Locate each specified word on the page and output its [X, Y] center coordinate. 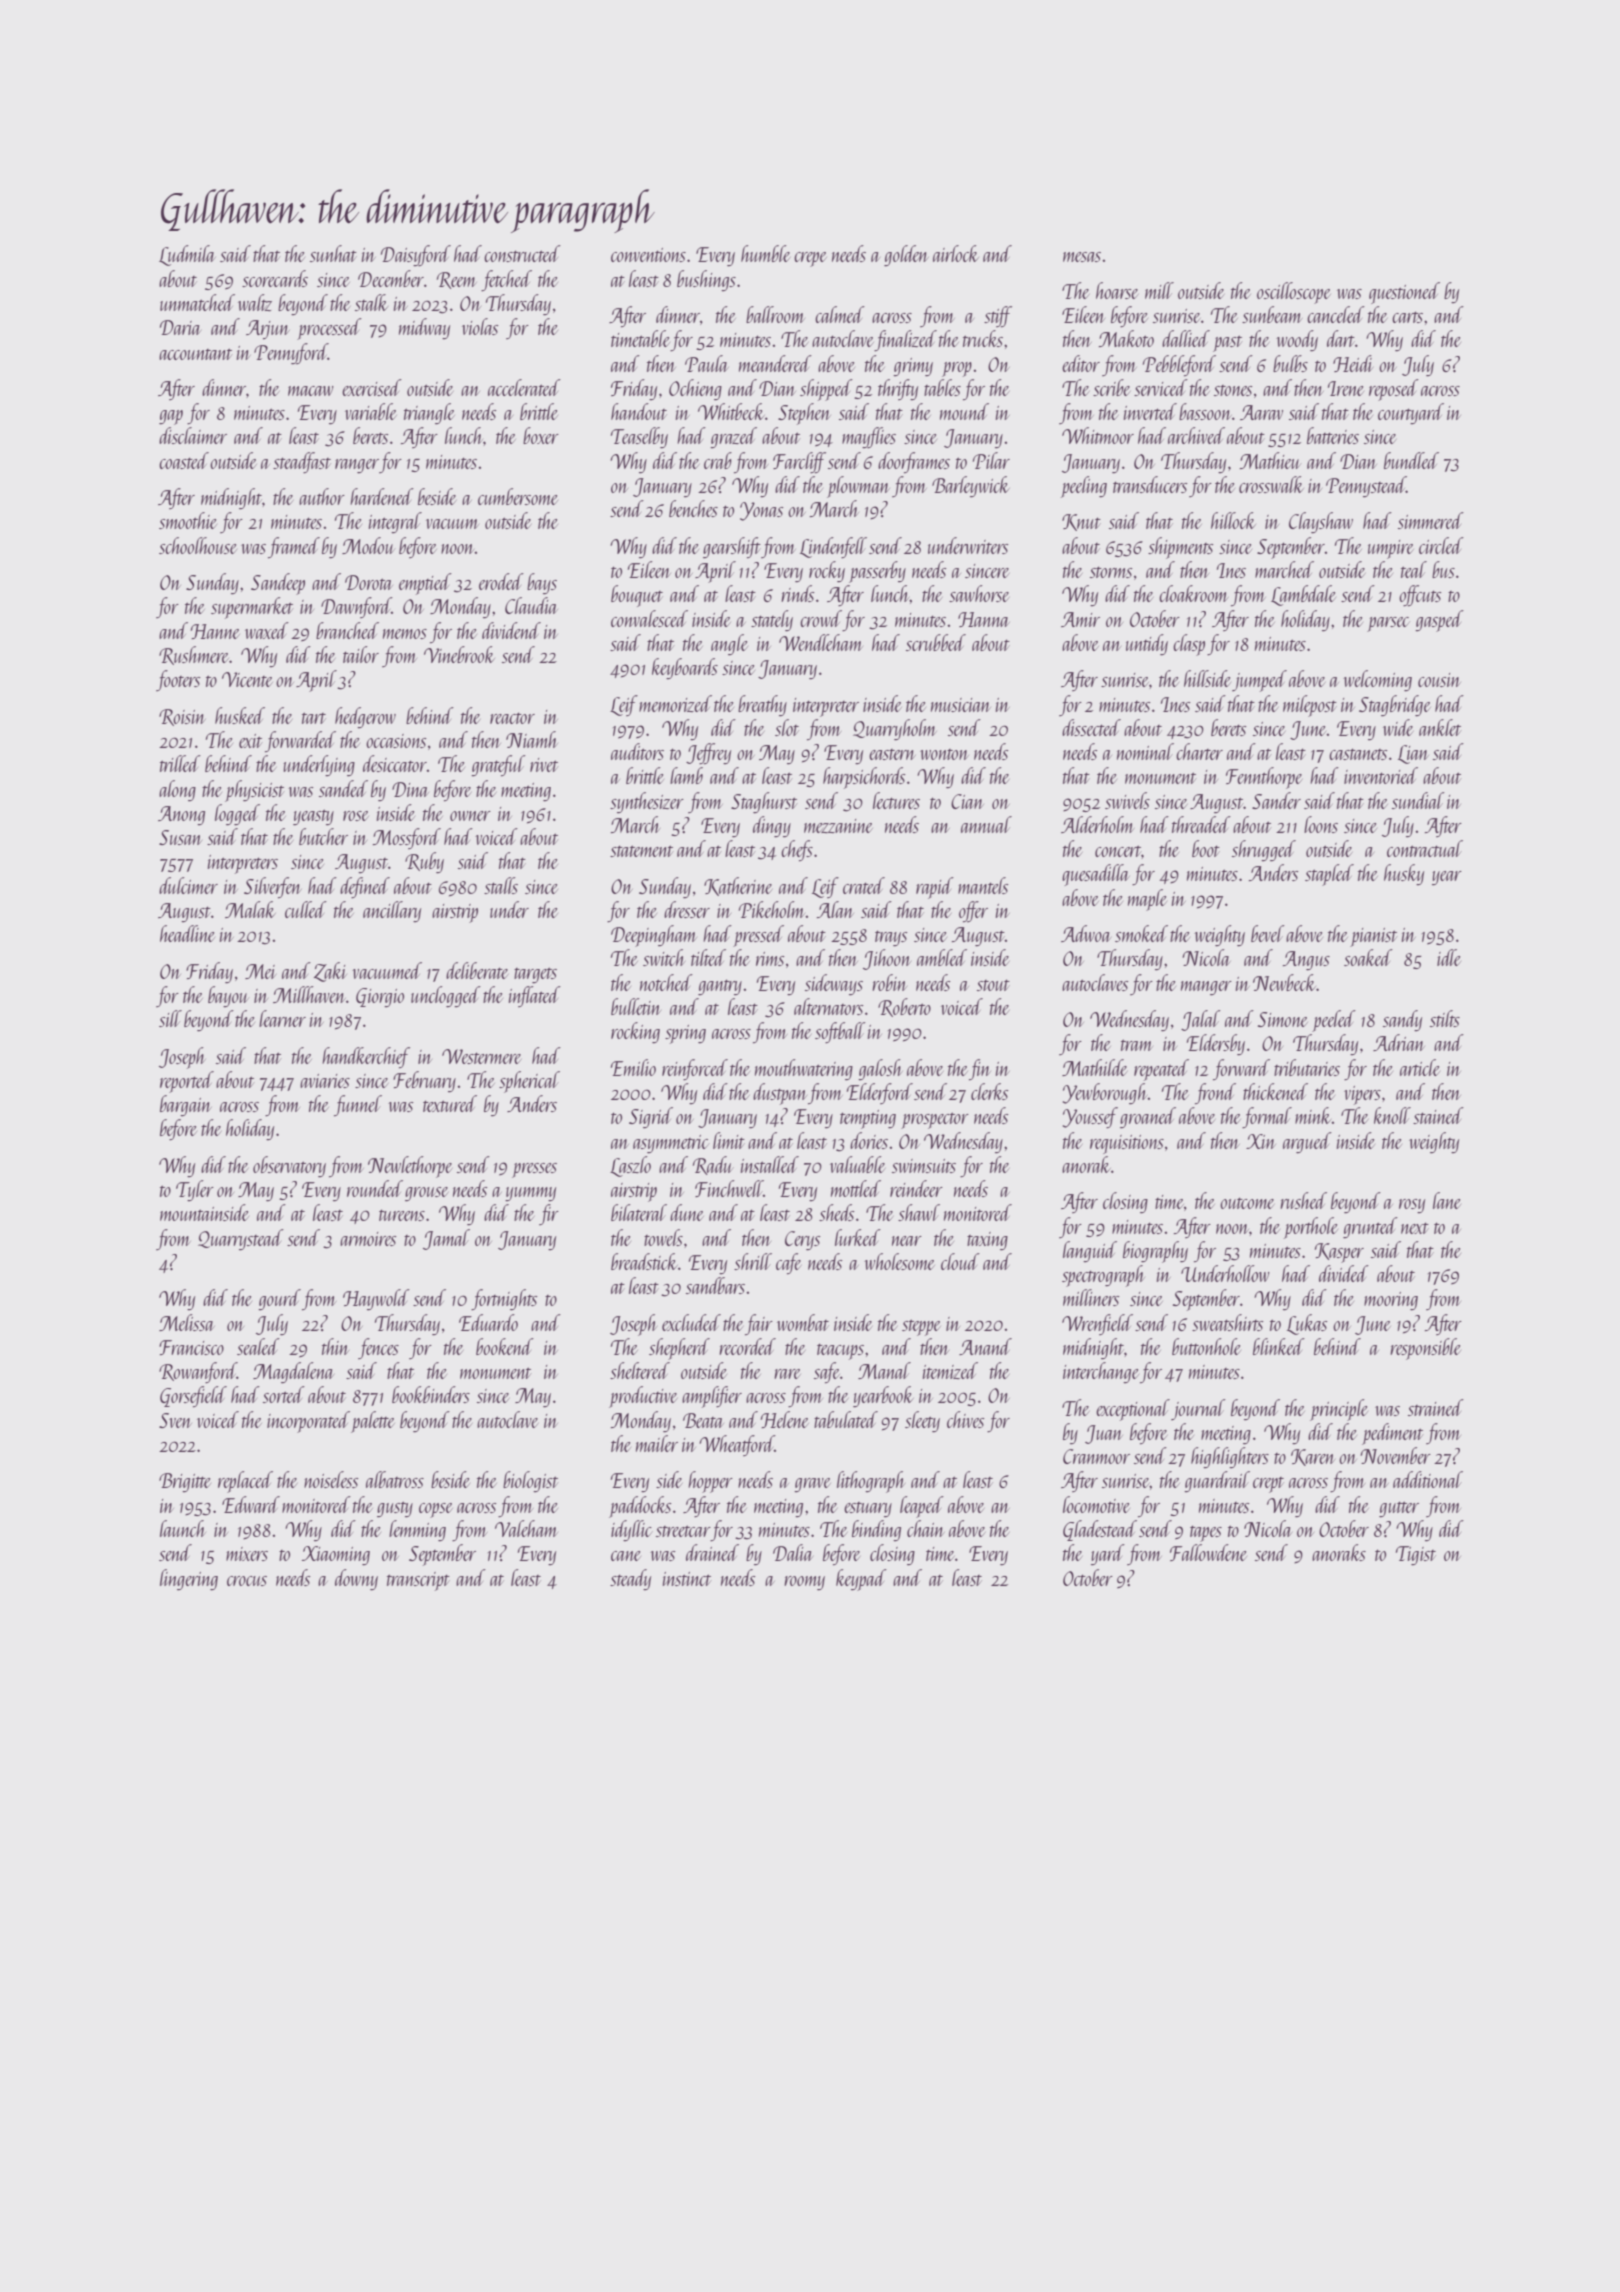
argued [1307, 1142]
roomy [804, 1583]
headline [187, 933]
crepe [810, 259]
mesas [1082, 257]
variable [371, 411]
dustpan [780, 1094]
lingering [189, 1579]
